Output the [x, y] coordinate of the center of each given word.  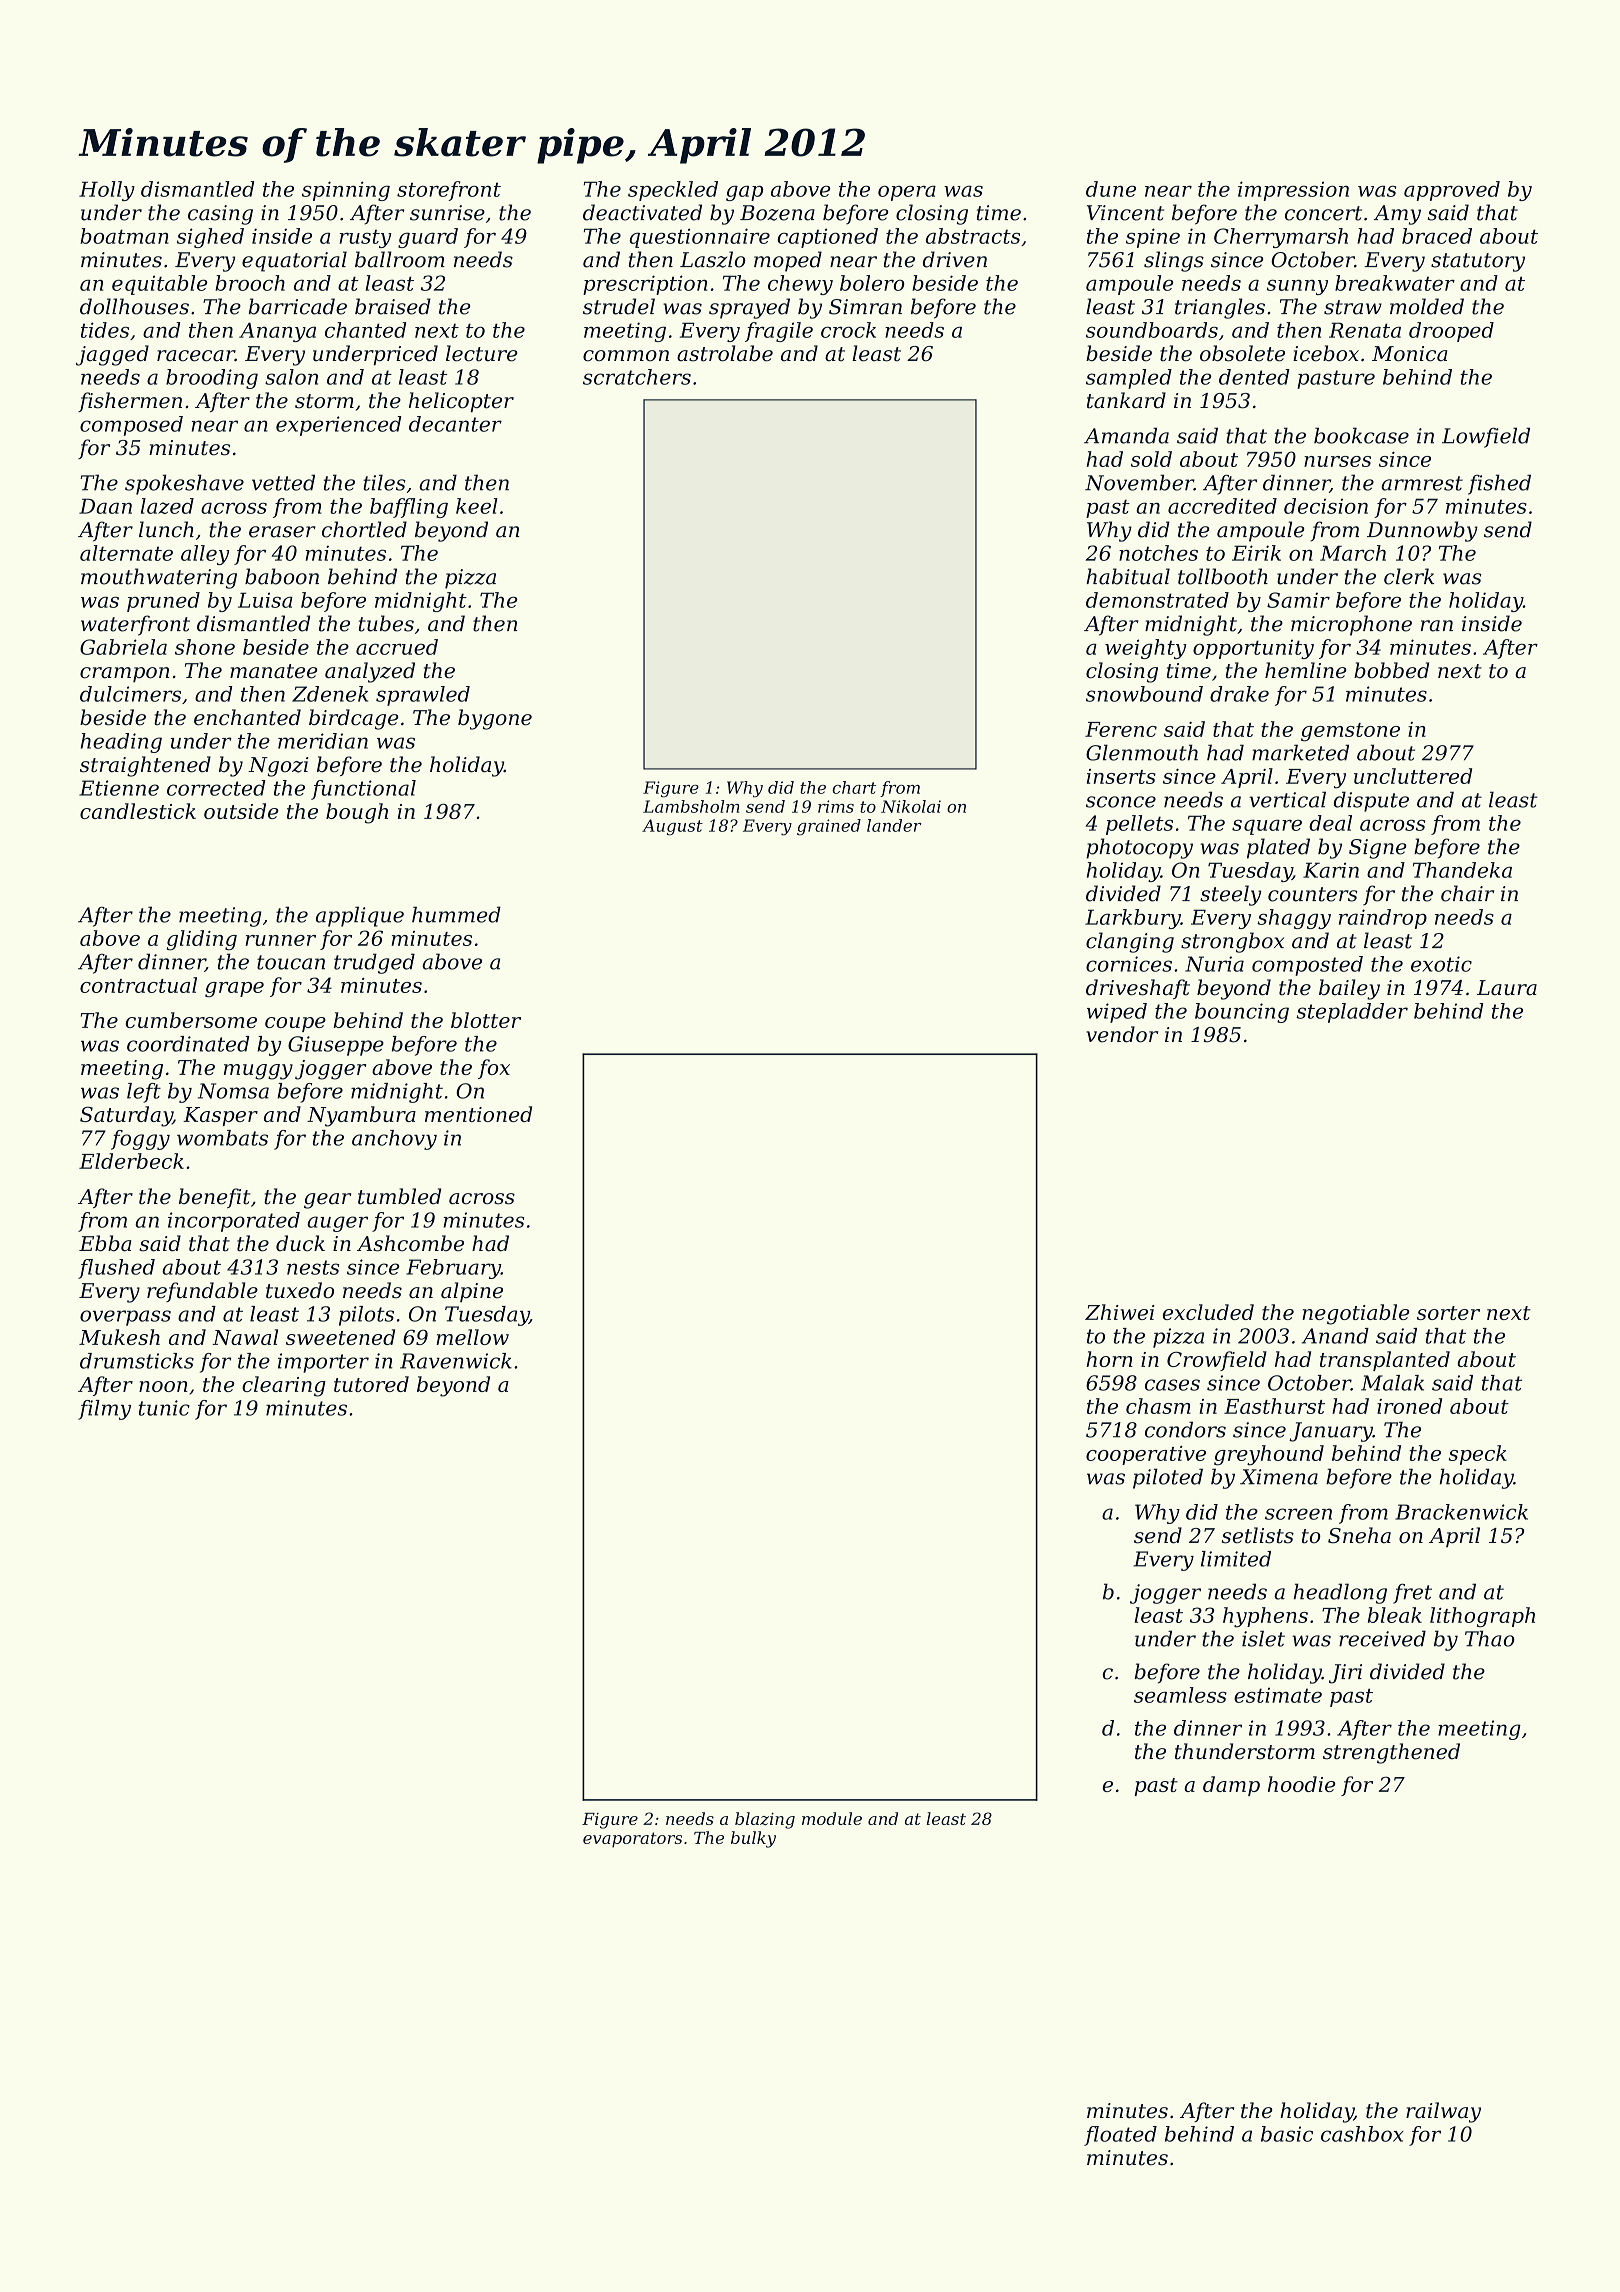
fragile [779, 332]
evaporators [632, 1840]
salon [291, 377]
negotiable [1356, 1314]
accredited [1222, 506]
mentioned [478, 1114]
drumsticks [137, 1361]
